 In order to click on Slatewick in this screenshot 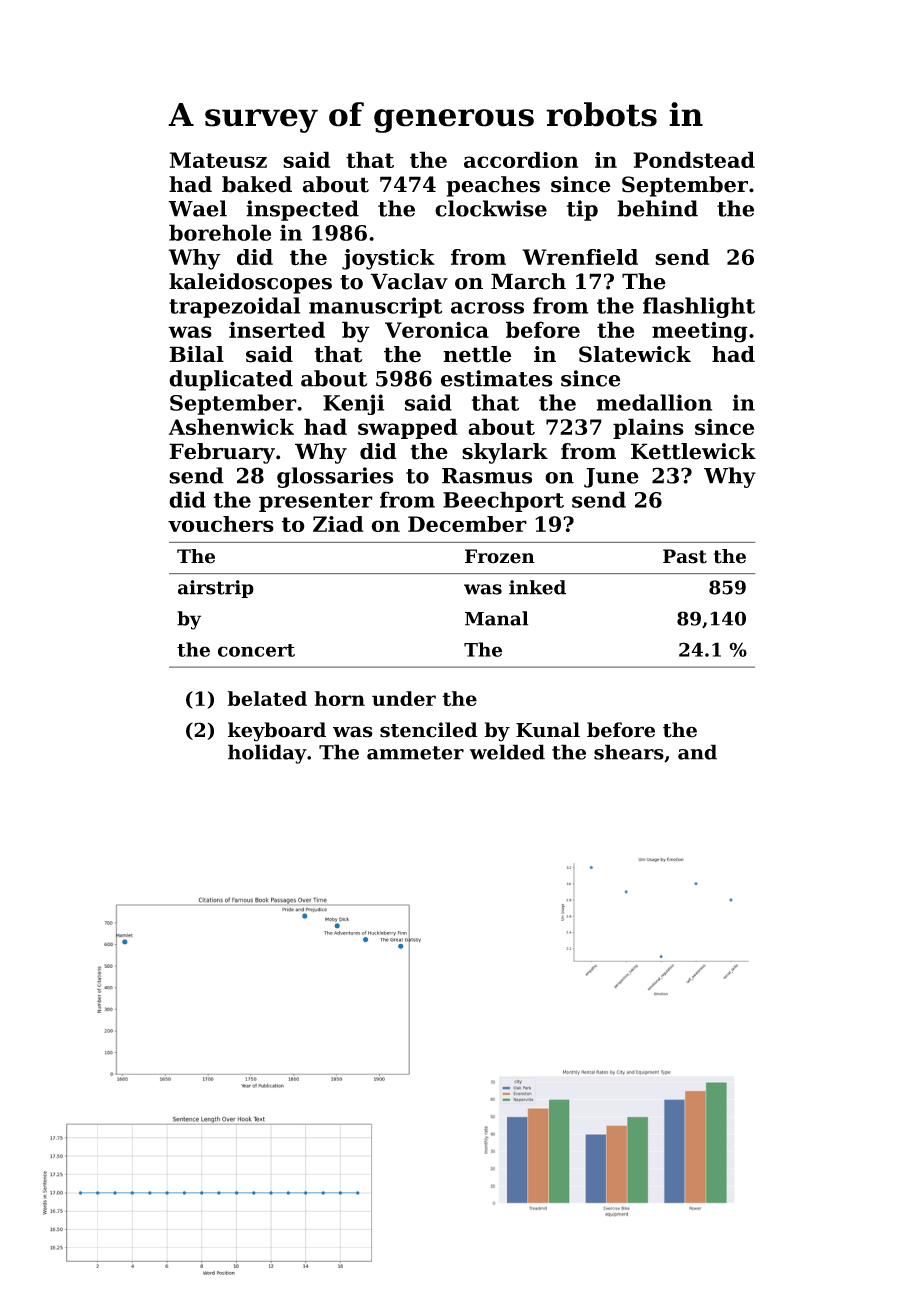, I will do `click(635, 354)`.
